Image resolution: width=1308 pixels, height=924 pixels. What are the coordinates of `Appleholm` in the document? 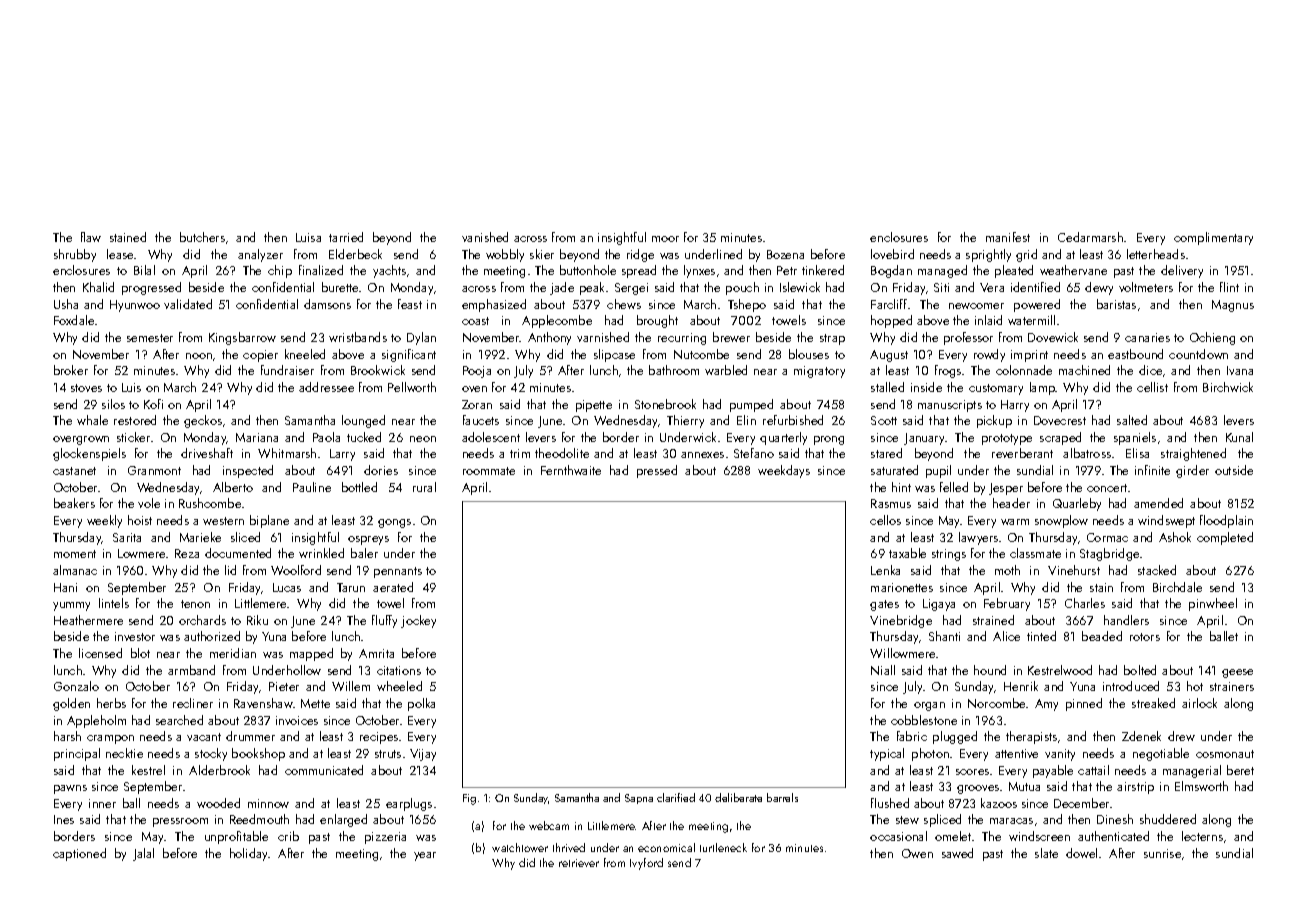 It's located at (96, 721).
